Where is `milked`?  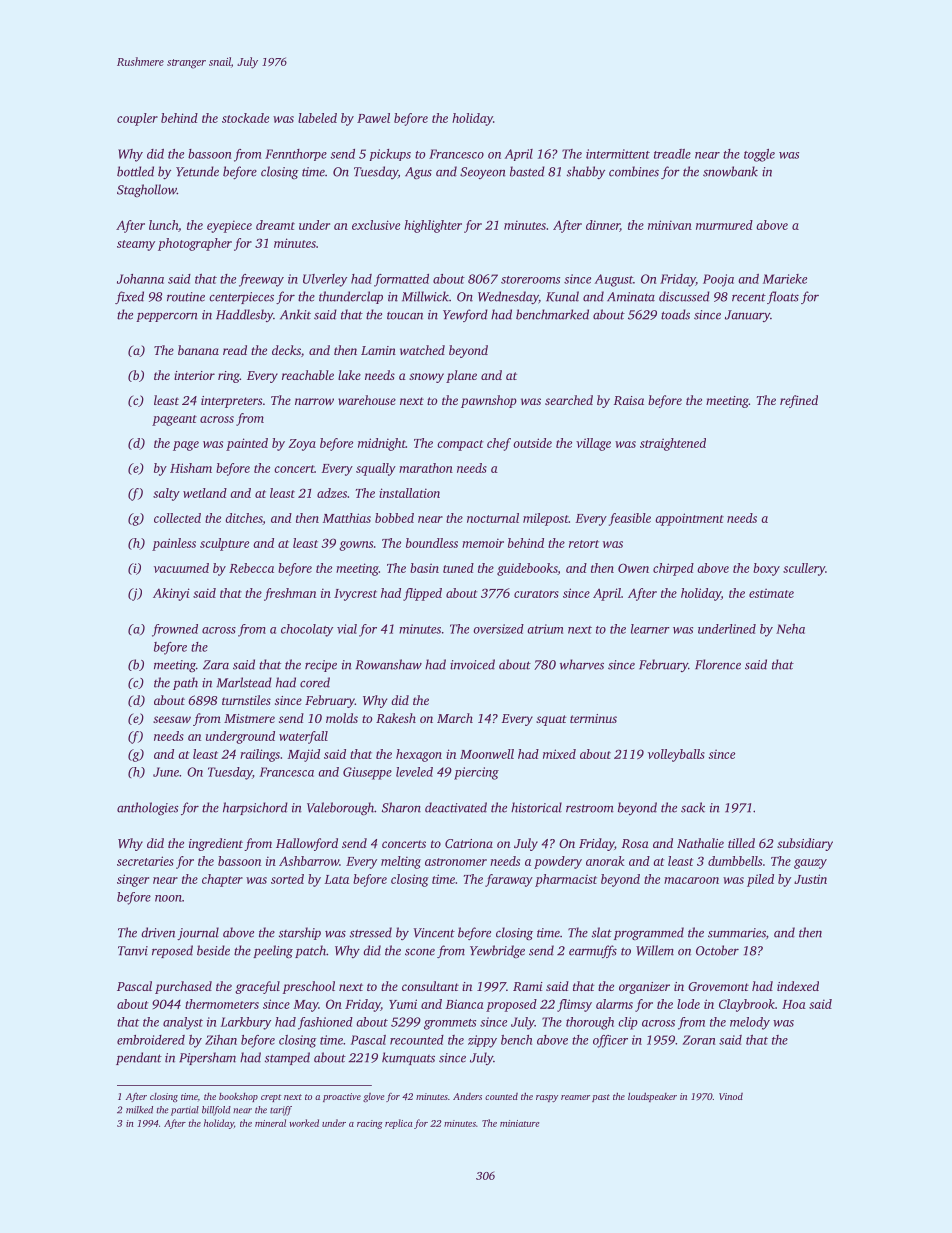
milked is located at coordinates (139, 1110).
